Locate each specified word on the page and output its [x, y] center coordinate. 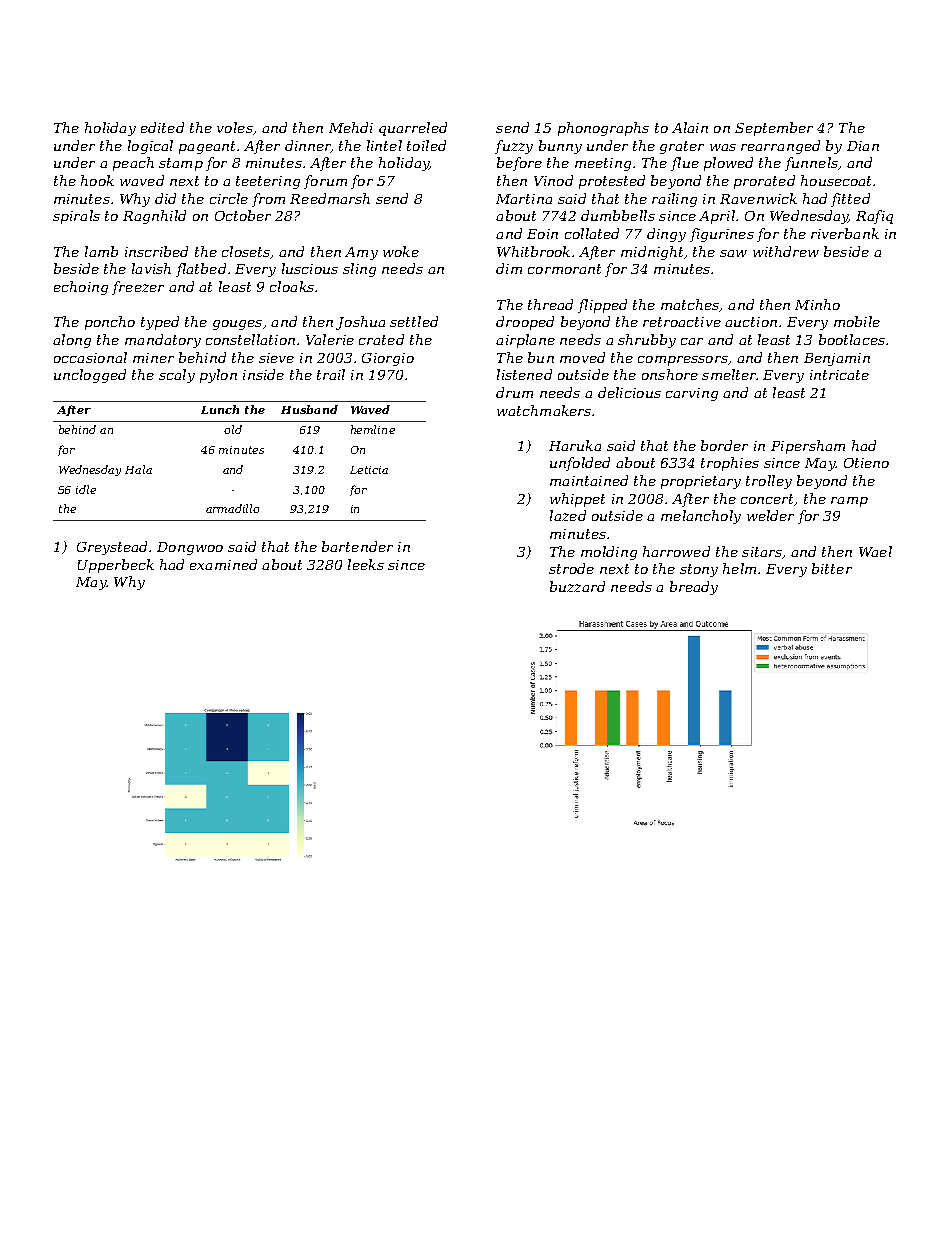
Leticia [369, 470]
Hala [138, 469]
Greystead [112, 548]
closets [246, 251]
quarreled [413, 129]
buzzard [577, 586]
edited [162, 127]
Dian [863, 146]
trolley [769, 482]
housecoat [836, 180]
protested [612, 182]
